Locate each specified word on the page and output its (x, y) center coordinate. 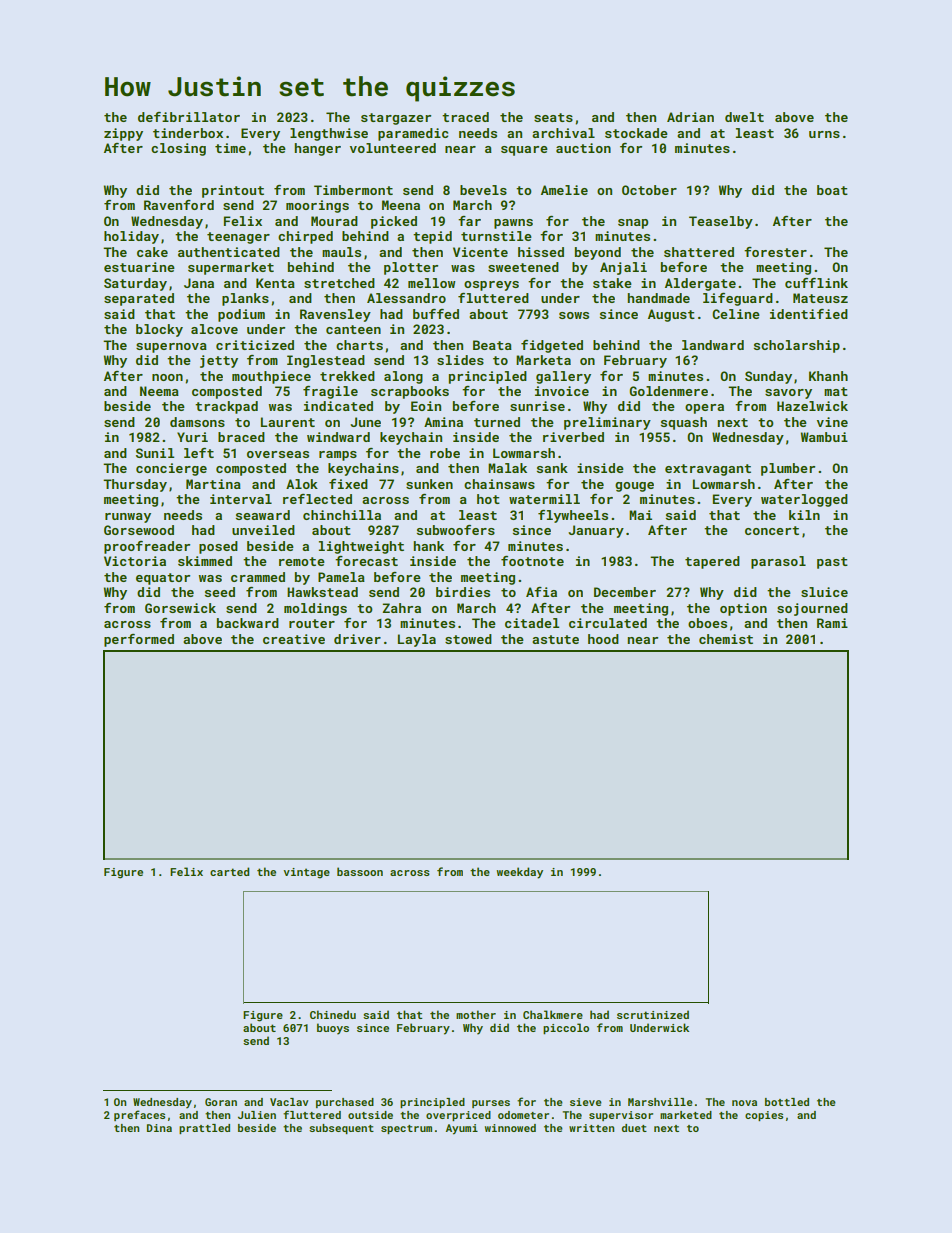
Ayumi (462, 1129)
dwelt (744, 117)
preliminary (607, 423)
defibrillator (189, 117)
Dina (159, 1128)
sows (574, 315)
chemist (726, 639)
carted (229, 871)
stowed (468, 639)
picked (394, 222)
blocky (159, 330)
